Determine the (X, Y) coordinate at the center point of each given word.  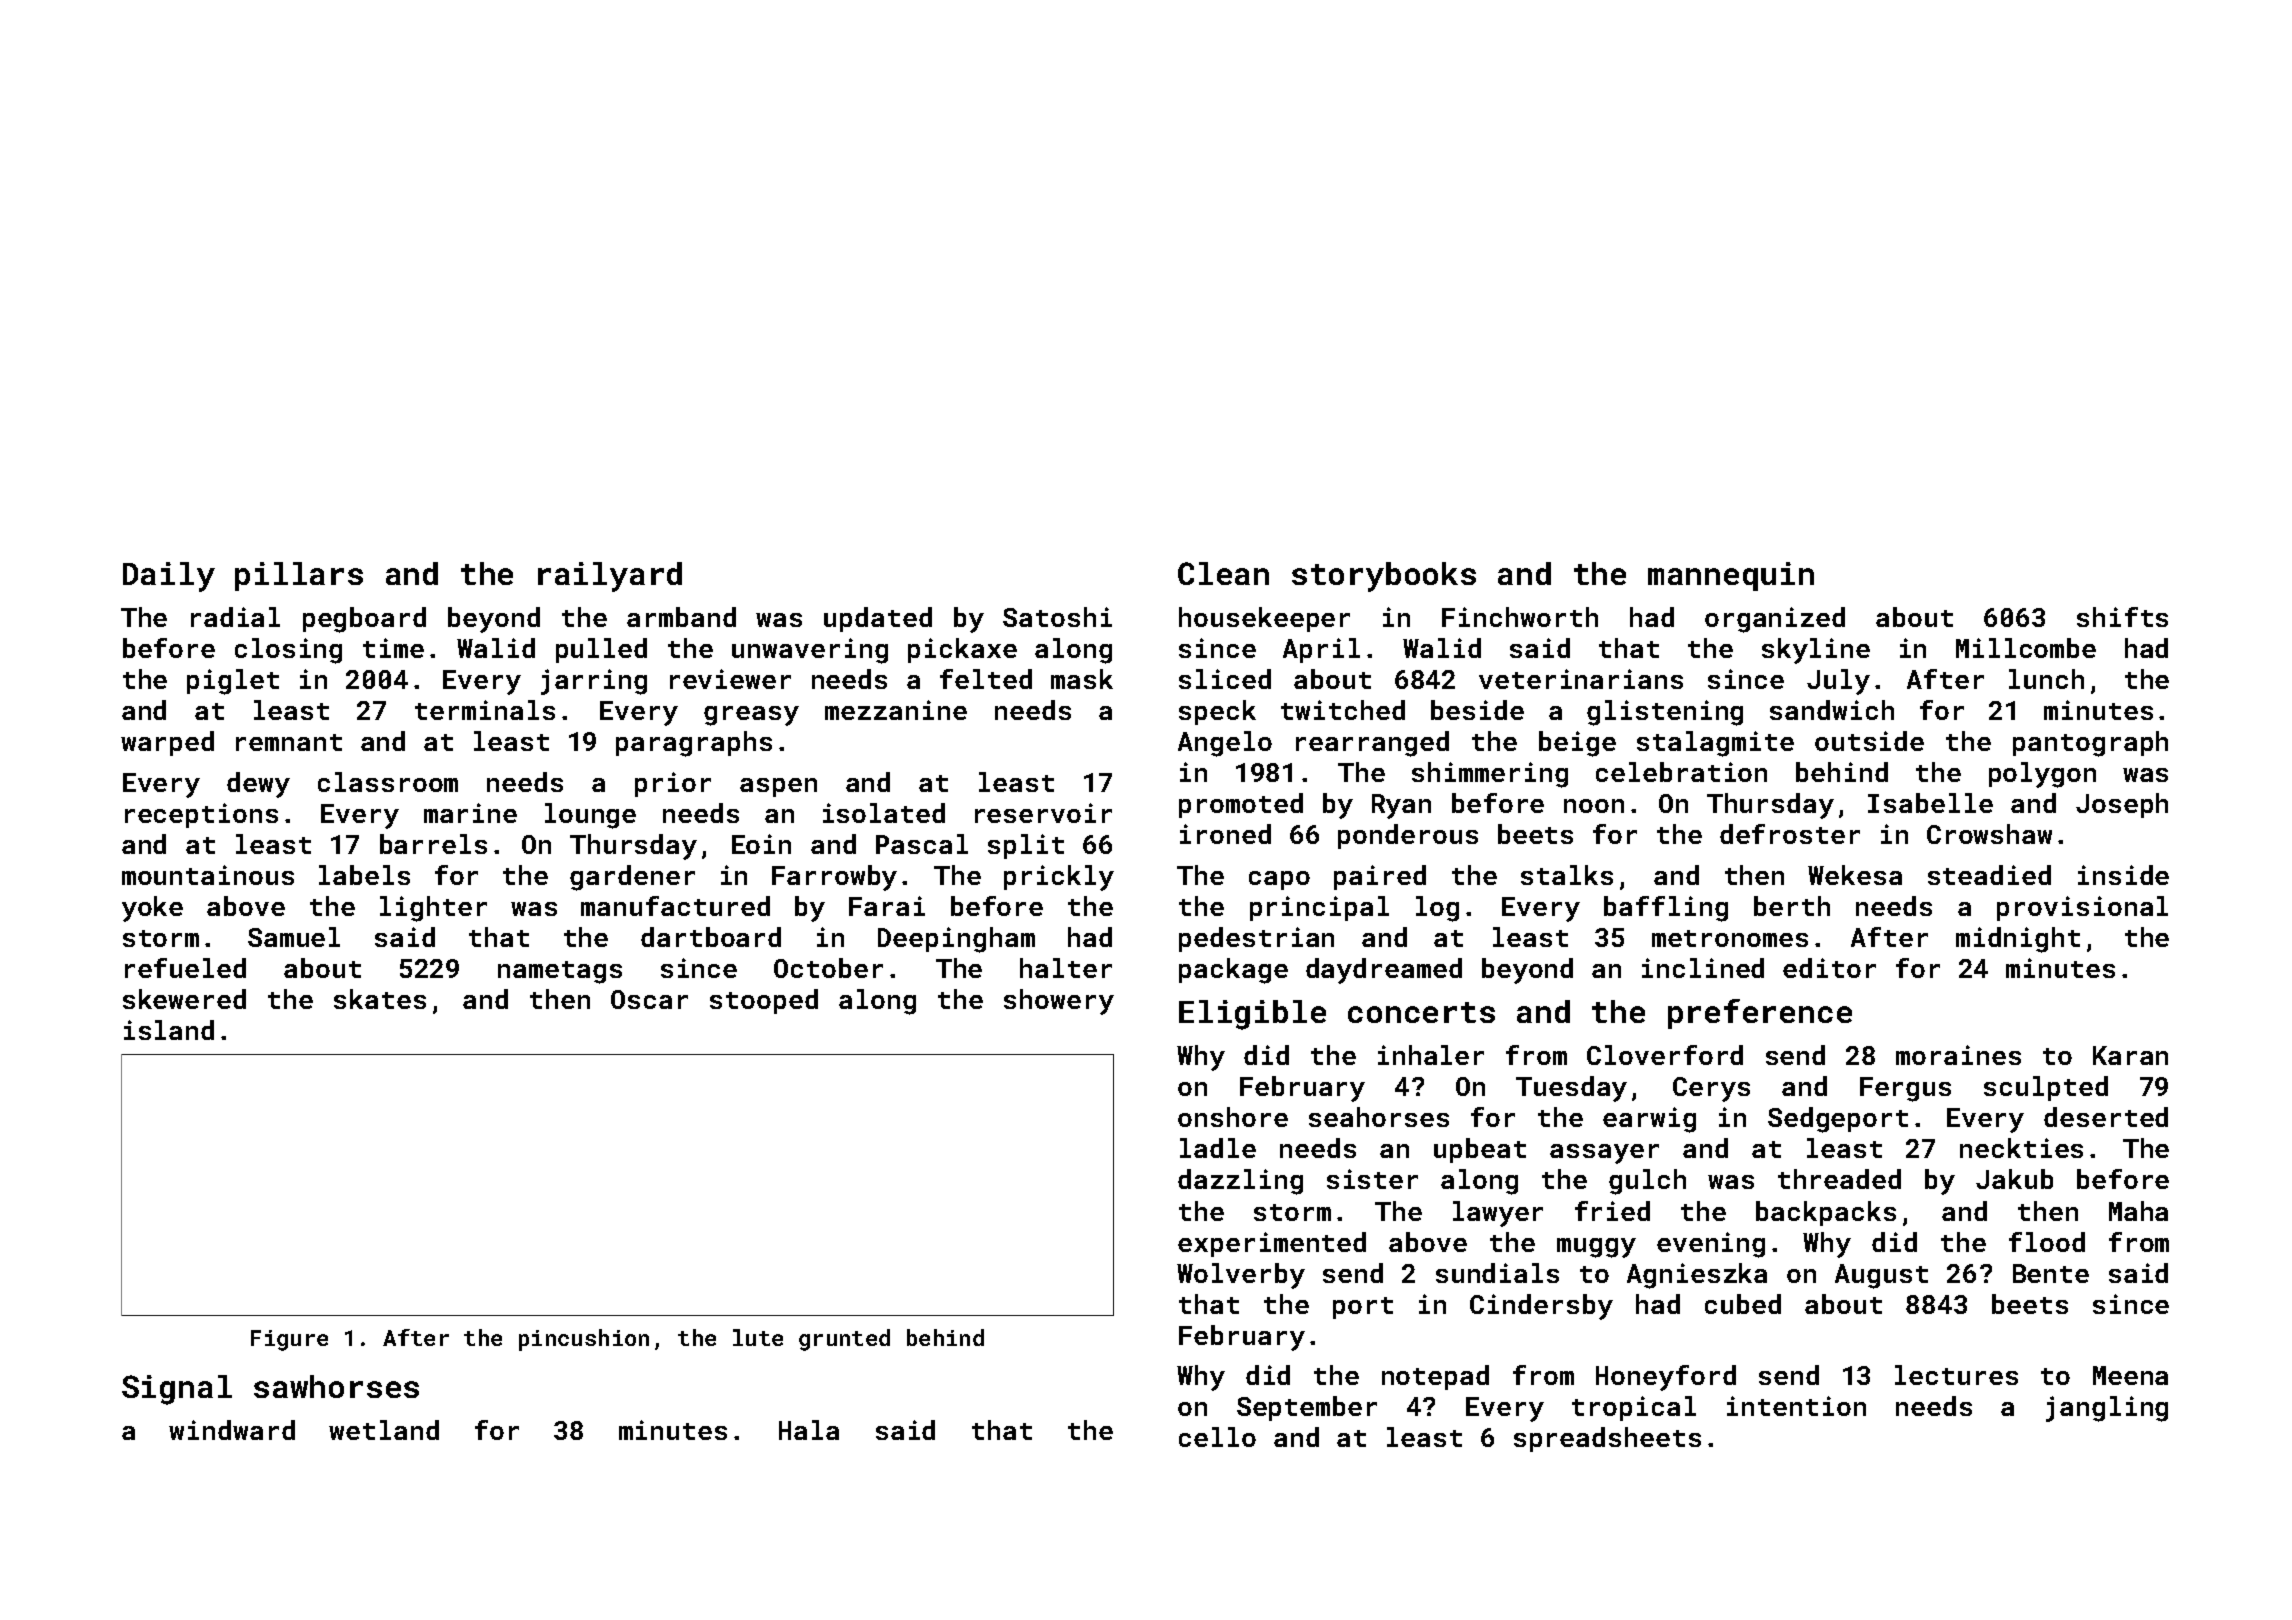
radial (235, 617)
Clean (1223, 573)
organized (1775, 620)
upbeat (1480, 1150)
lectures (1956, 1375)
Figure (289, 1340)
